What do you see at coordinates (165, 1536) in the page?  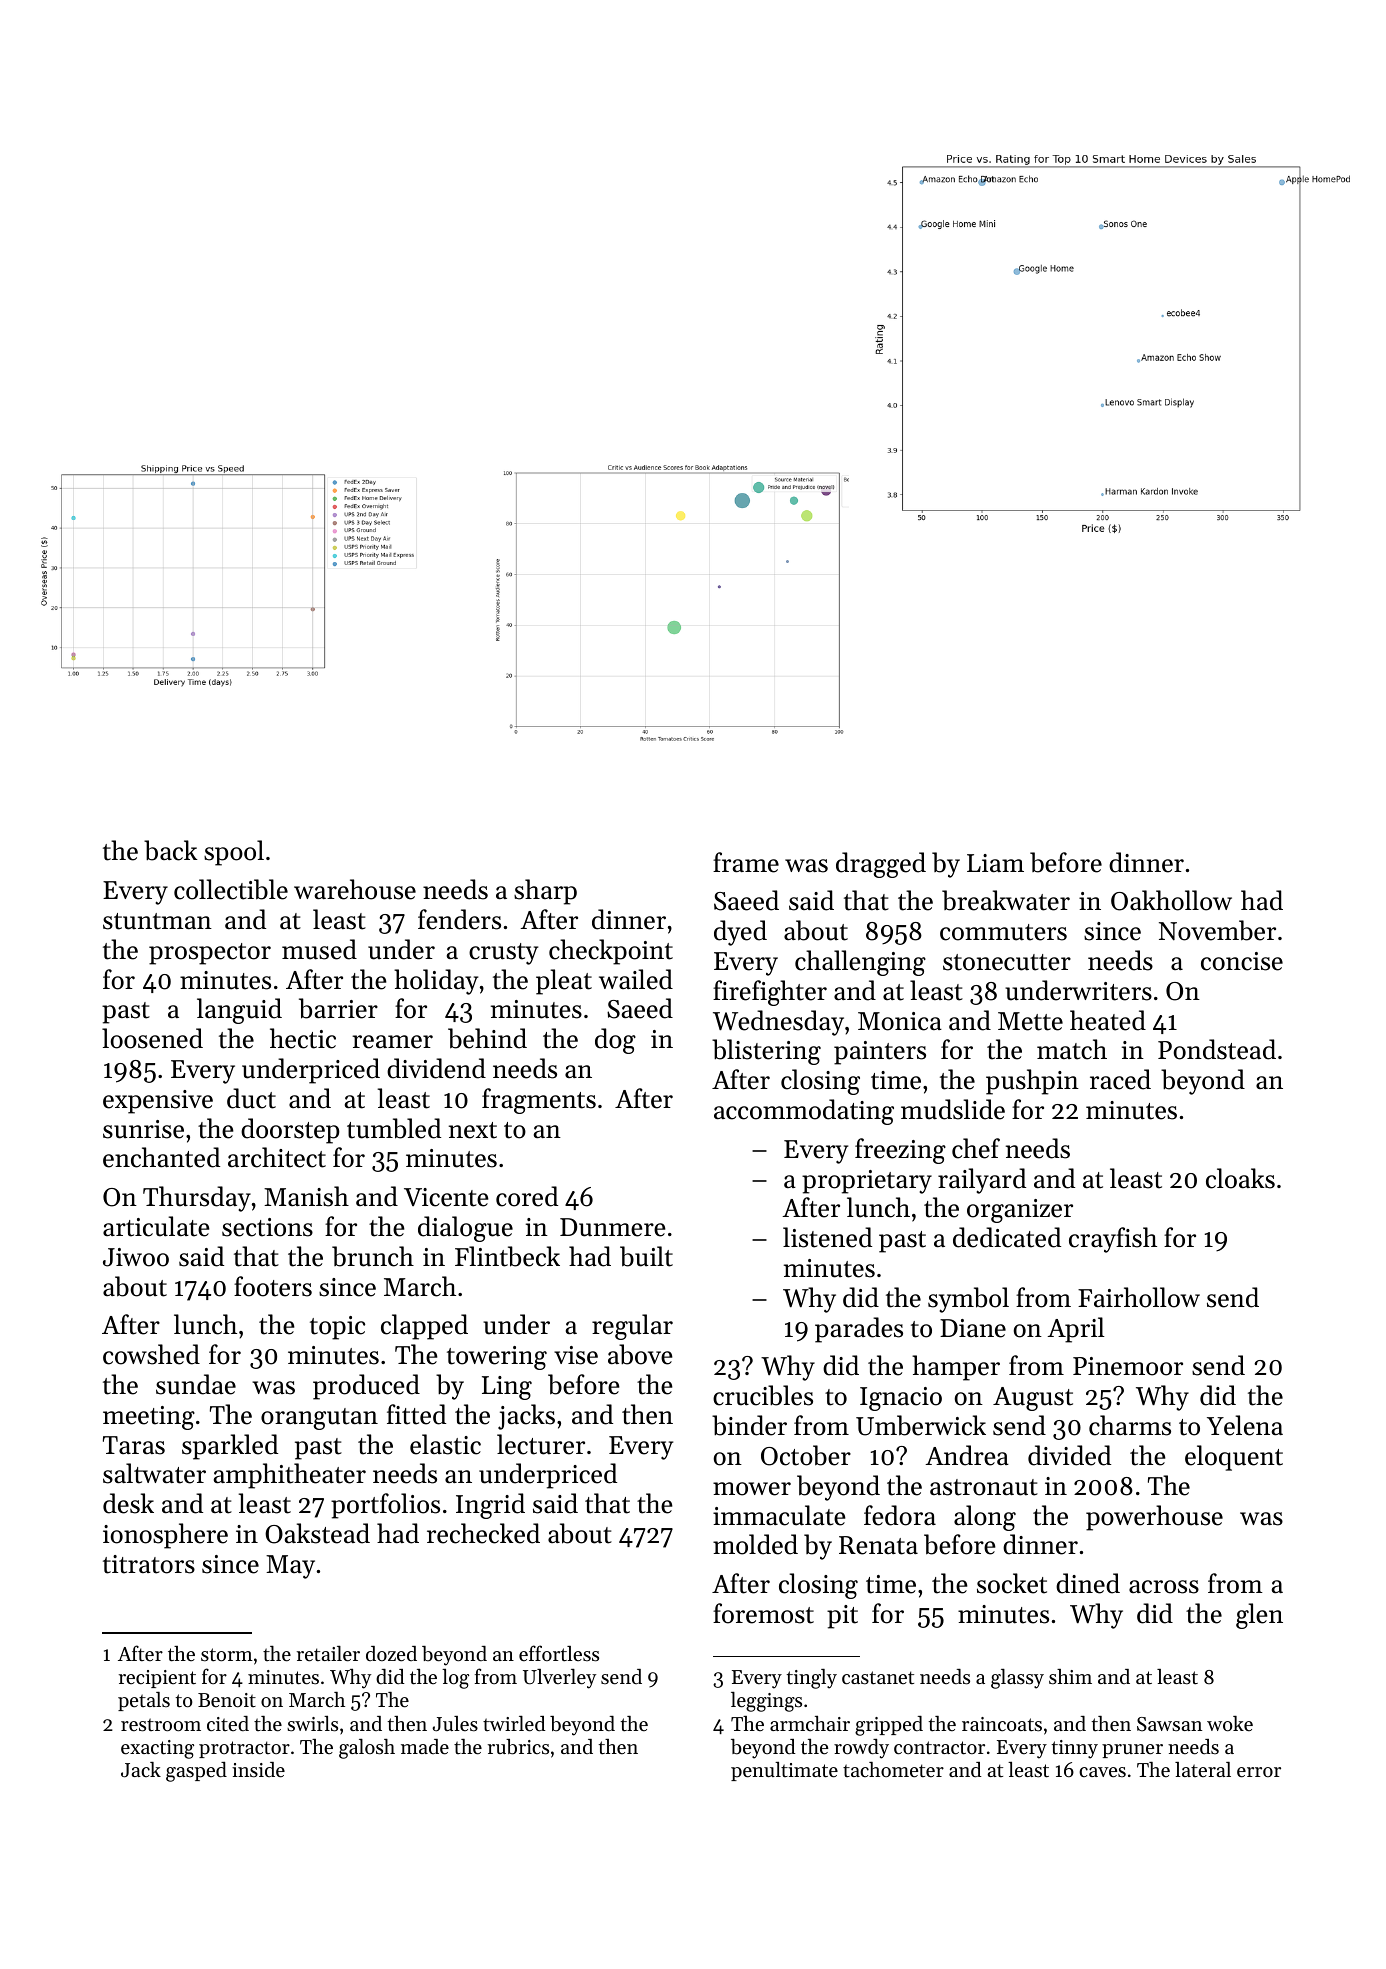 I see `ionosphere` at bounding box center [165, 1536].
